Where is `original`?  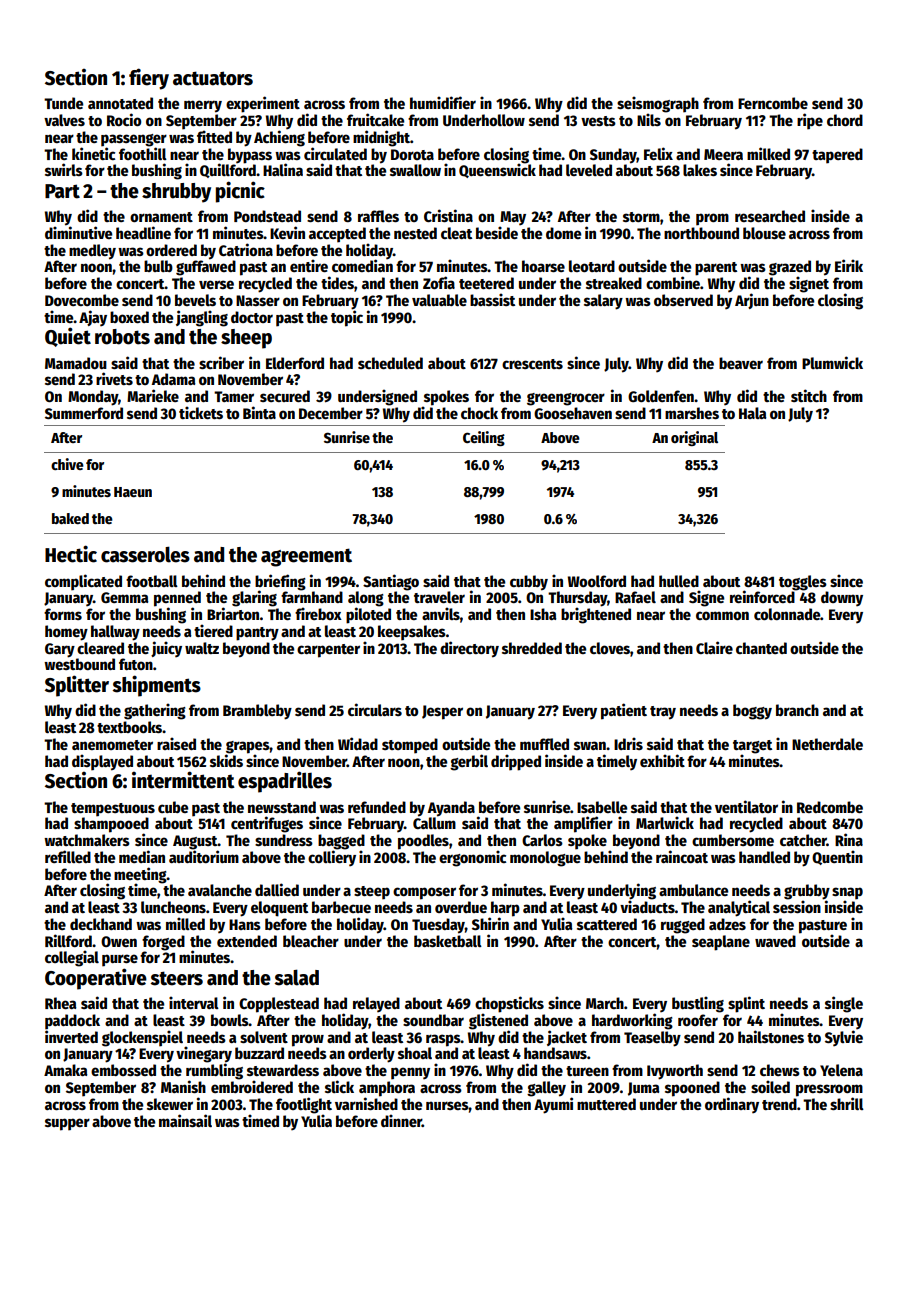
original is located at coordinates (694, 438).
